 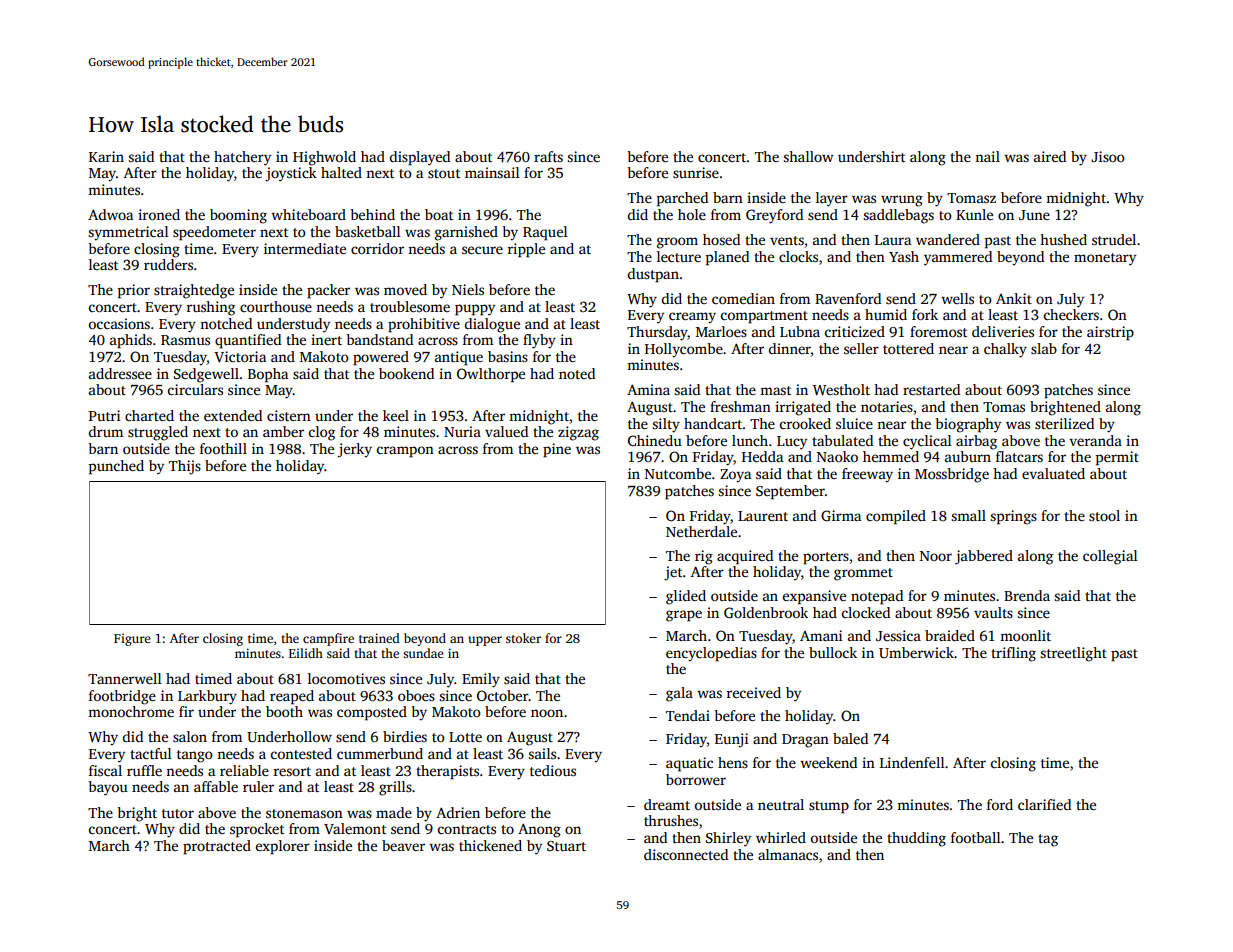 What do you see at coordinates (289, 415) in the image?
I see `cistern` at bounding box center [289, 415].
